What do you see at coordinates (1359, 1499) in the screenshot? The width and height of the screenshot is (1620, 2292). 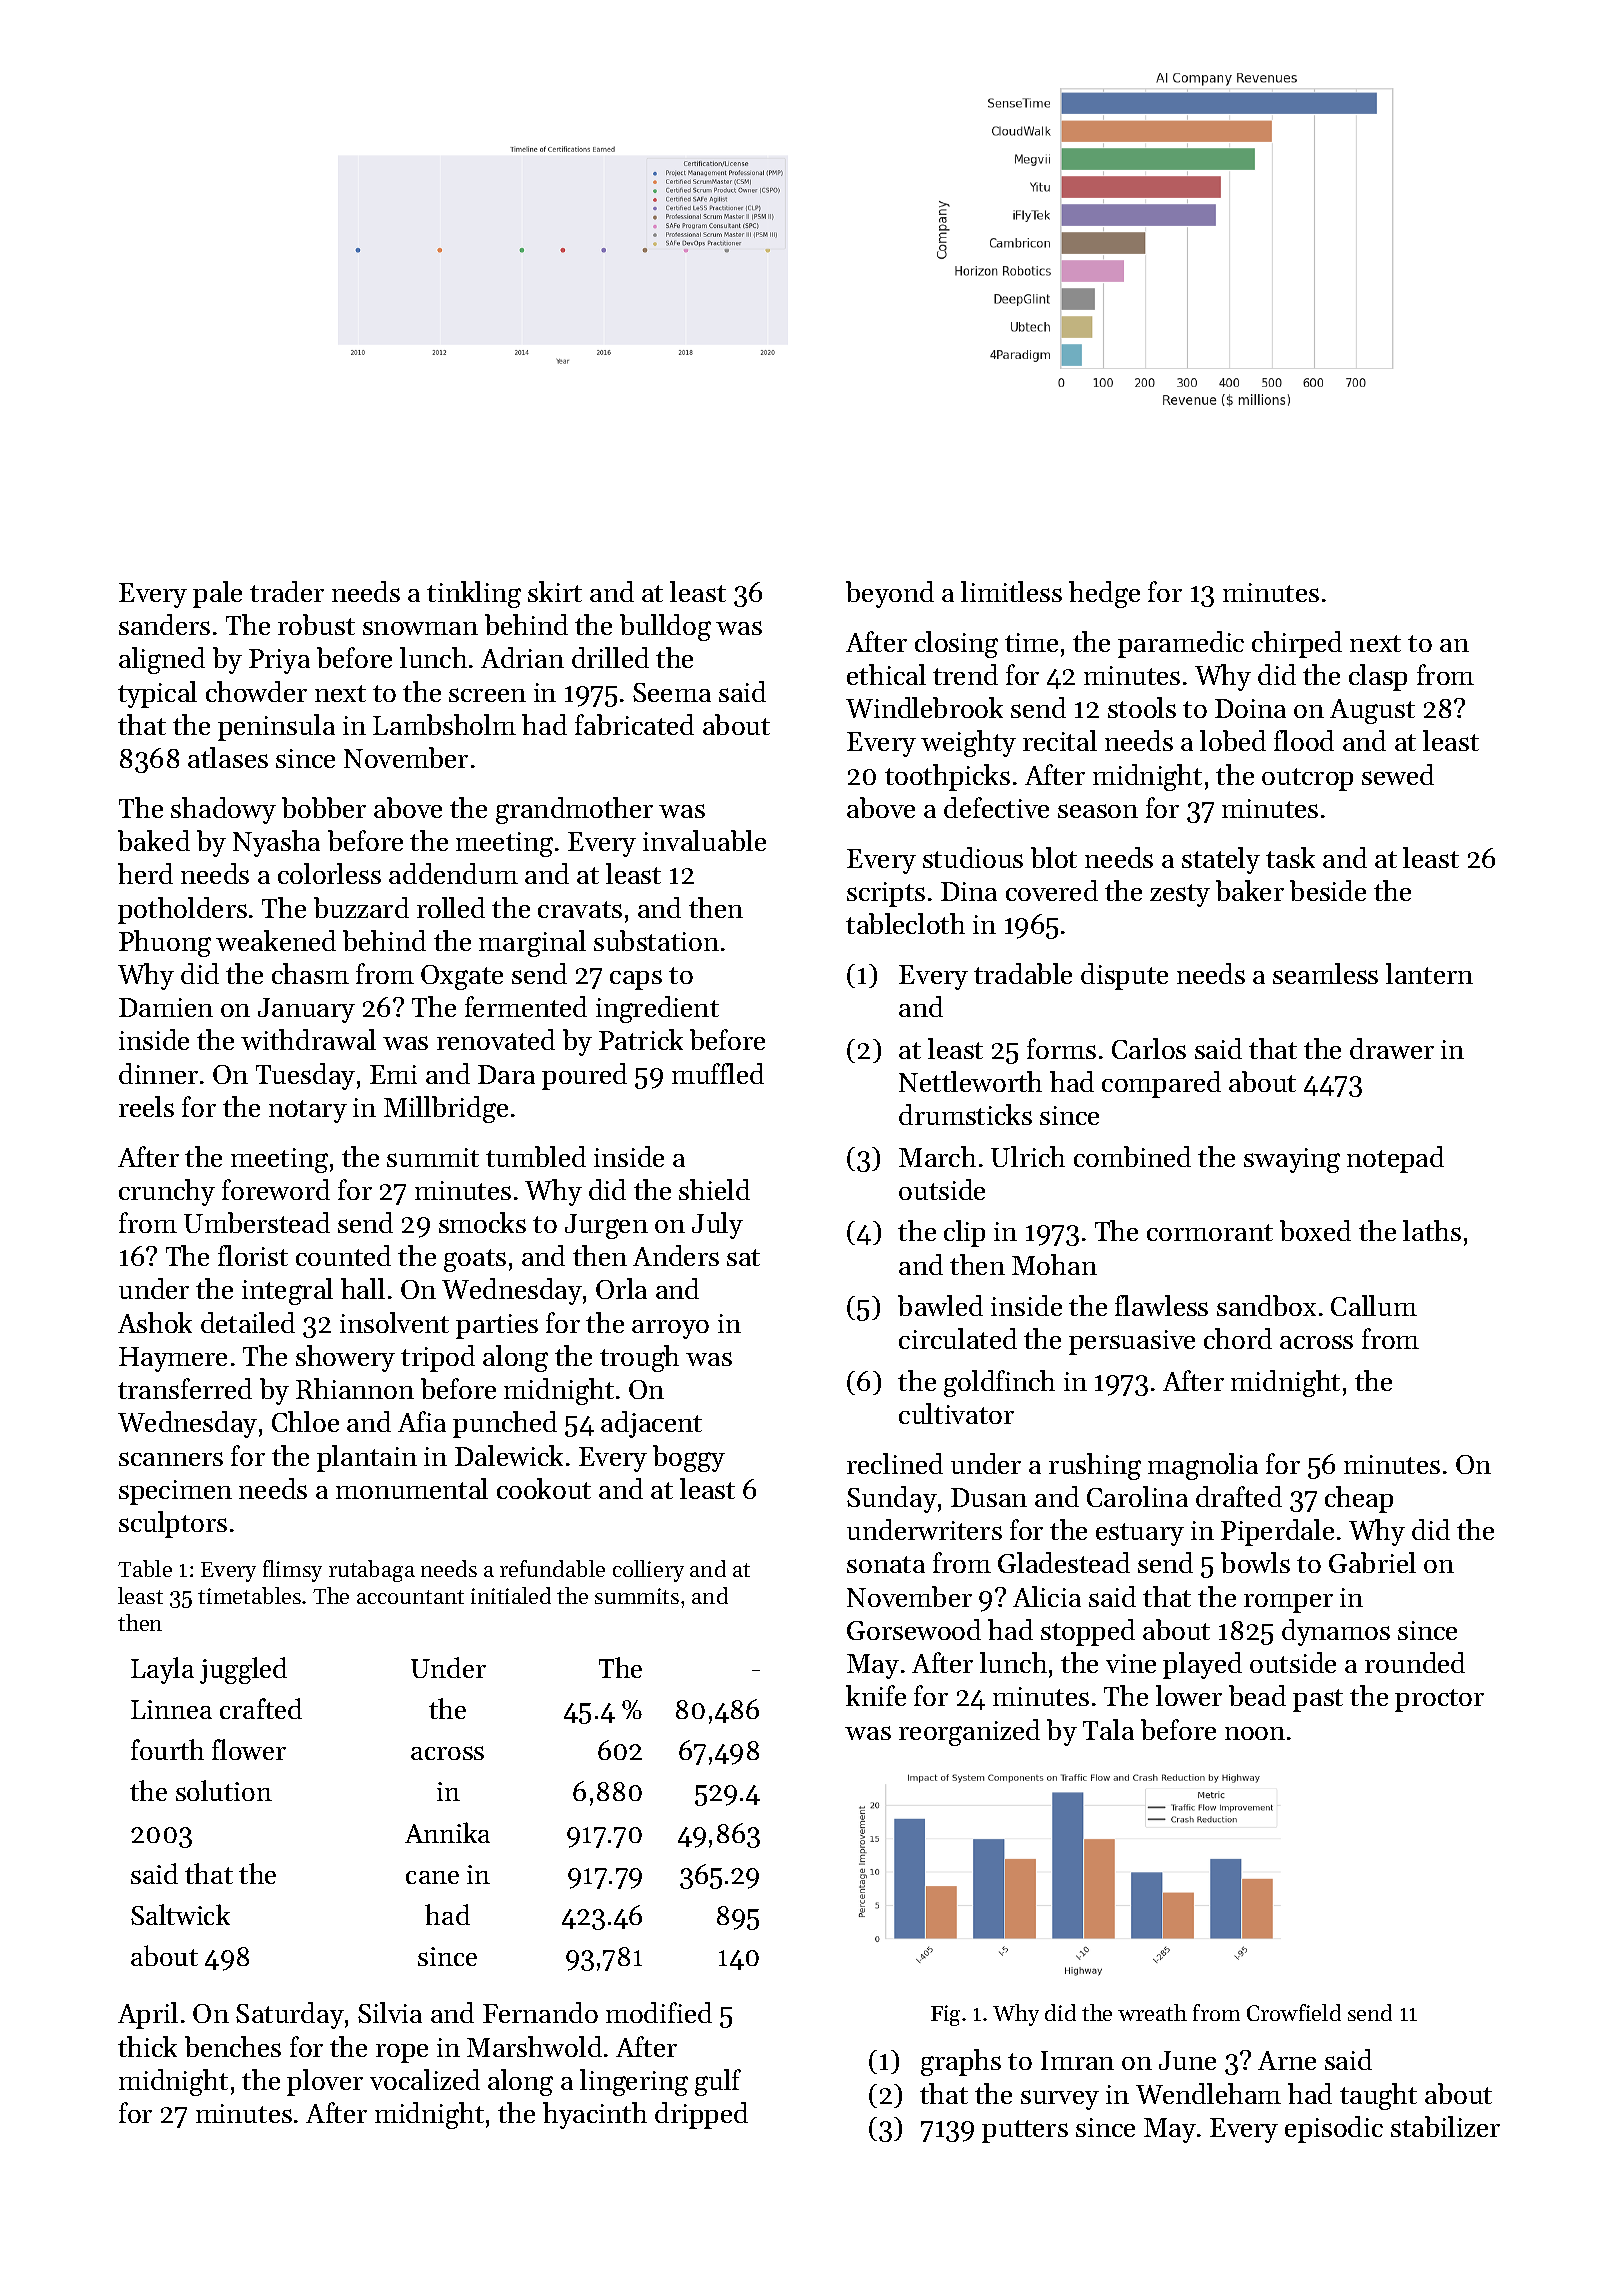 I see `cheap` at bounding box center [1359, 1499].
